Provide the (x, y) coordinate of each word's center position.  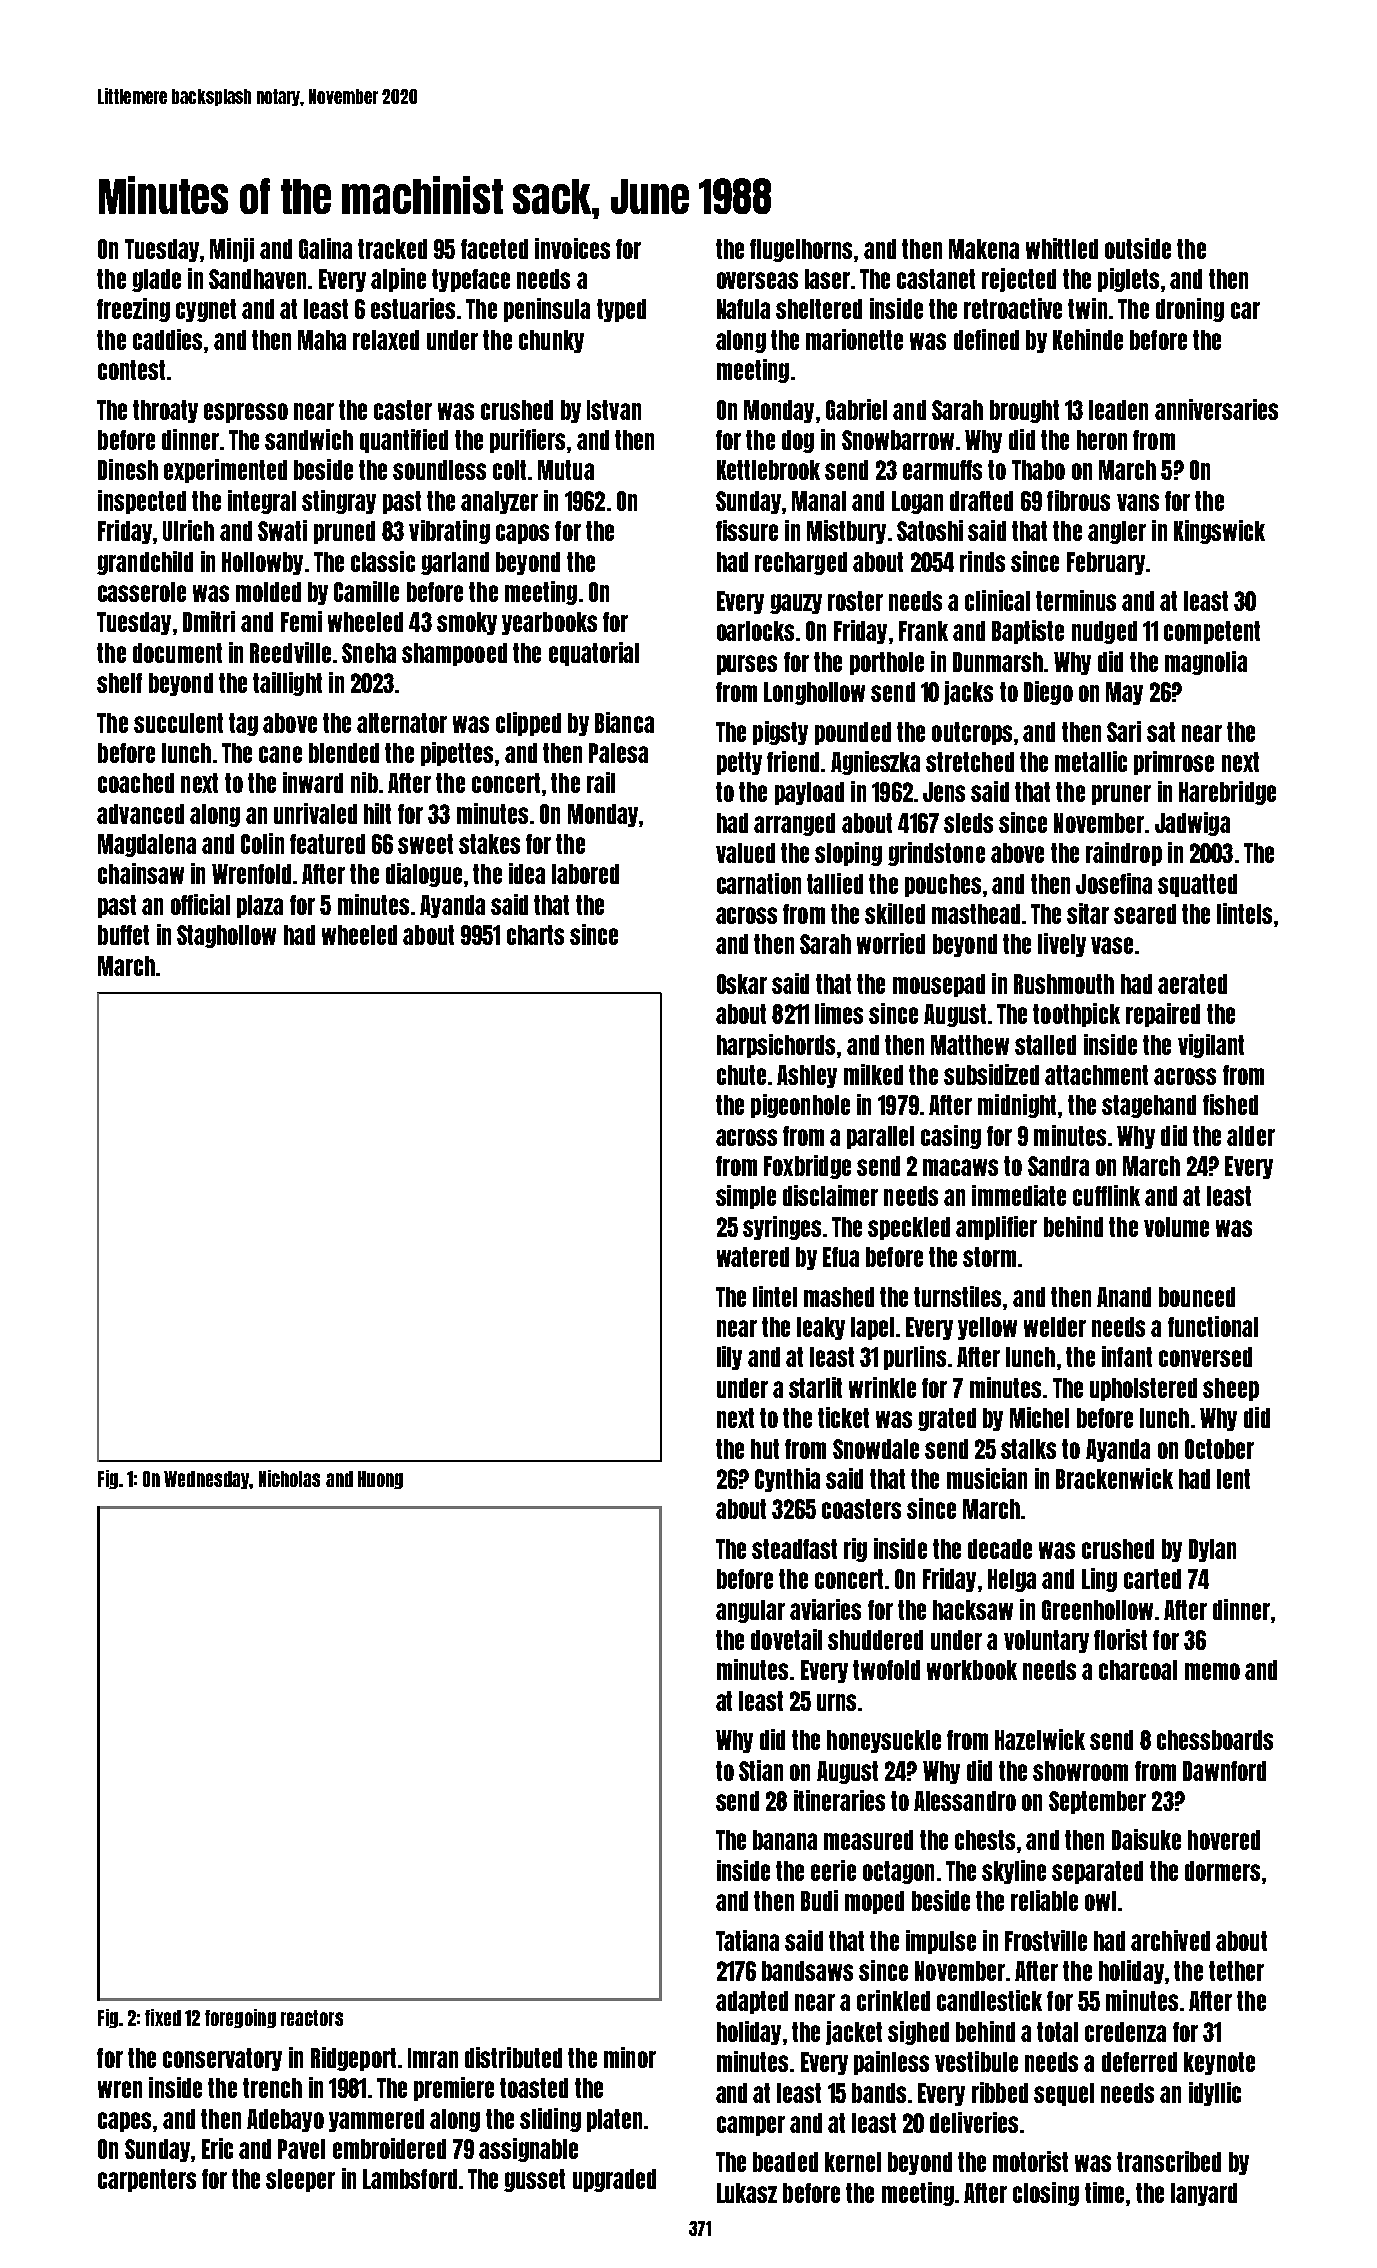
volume (1176, 1227)
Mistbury (846, 532)
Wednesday (206, 1480)
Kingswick (1219, 532)
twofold (886, 1670)
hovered (1224, 1840)
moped (874, 1902)
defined (986, 339)
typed (621, 310)
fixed (163, 2017)
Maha (322, 340)
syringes (782, 1228)
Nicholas (289, 1478)
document (177, 653)
